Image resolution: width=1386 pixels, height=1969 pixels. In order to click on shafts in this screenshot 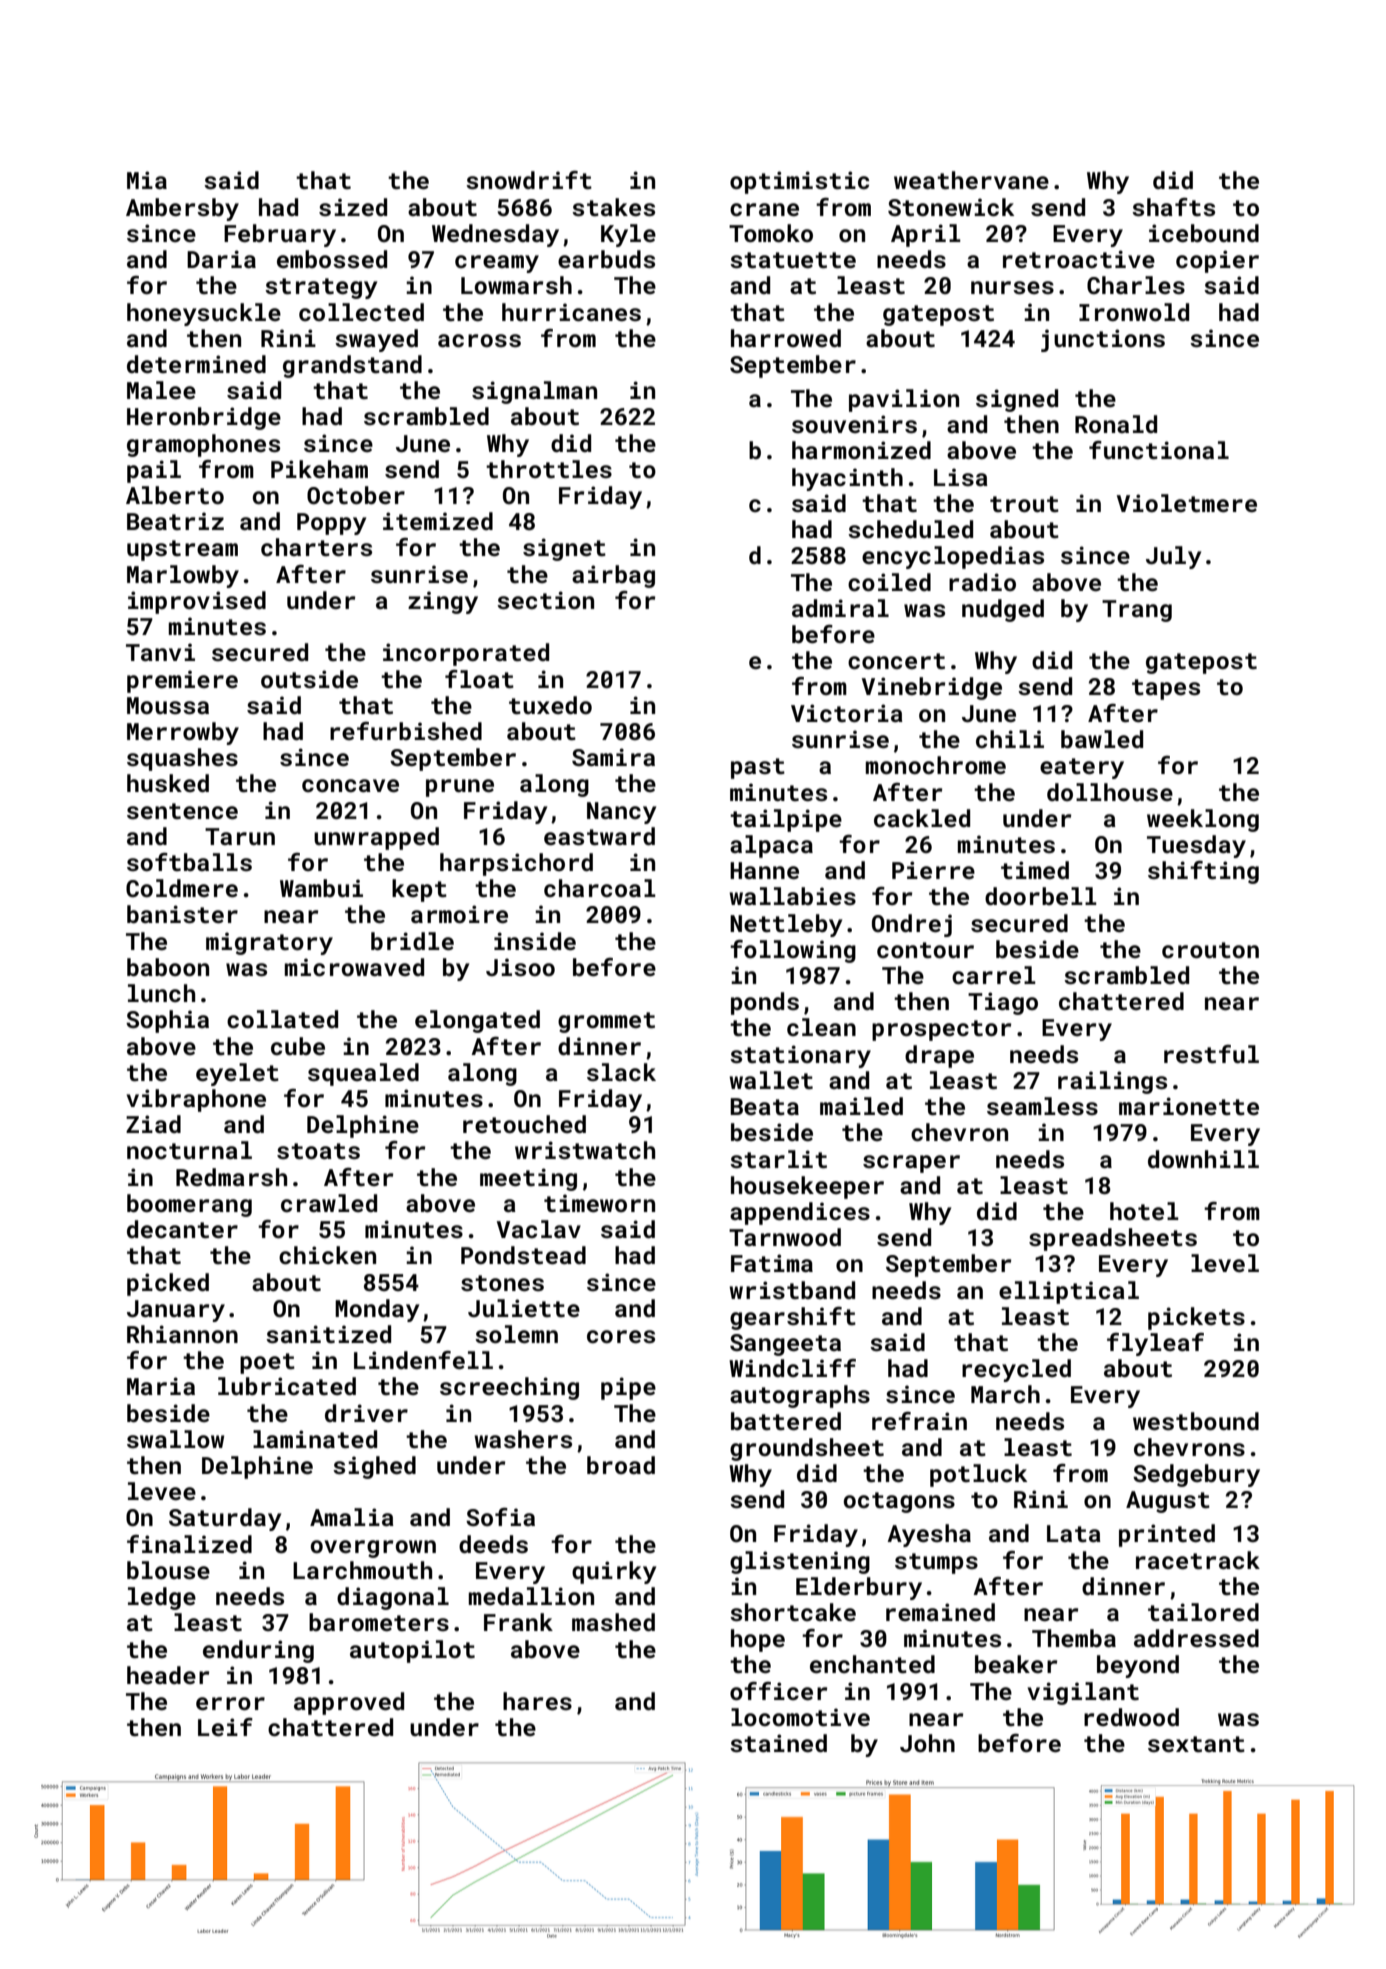, I will do `click(1173, 207)`.
